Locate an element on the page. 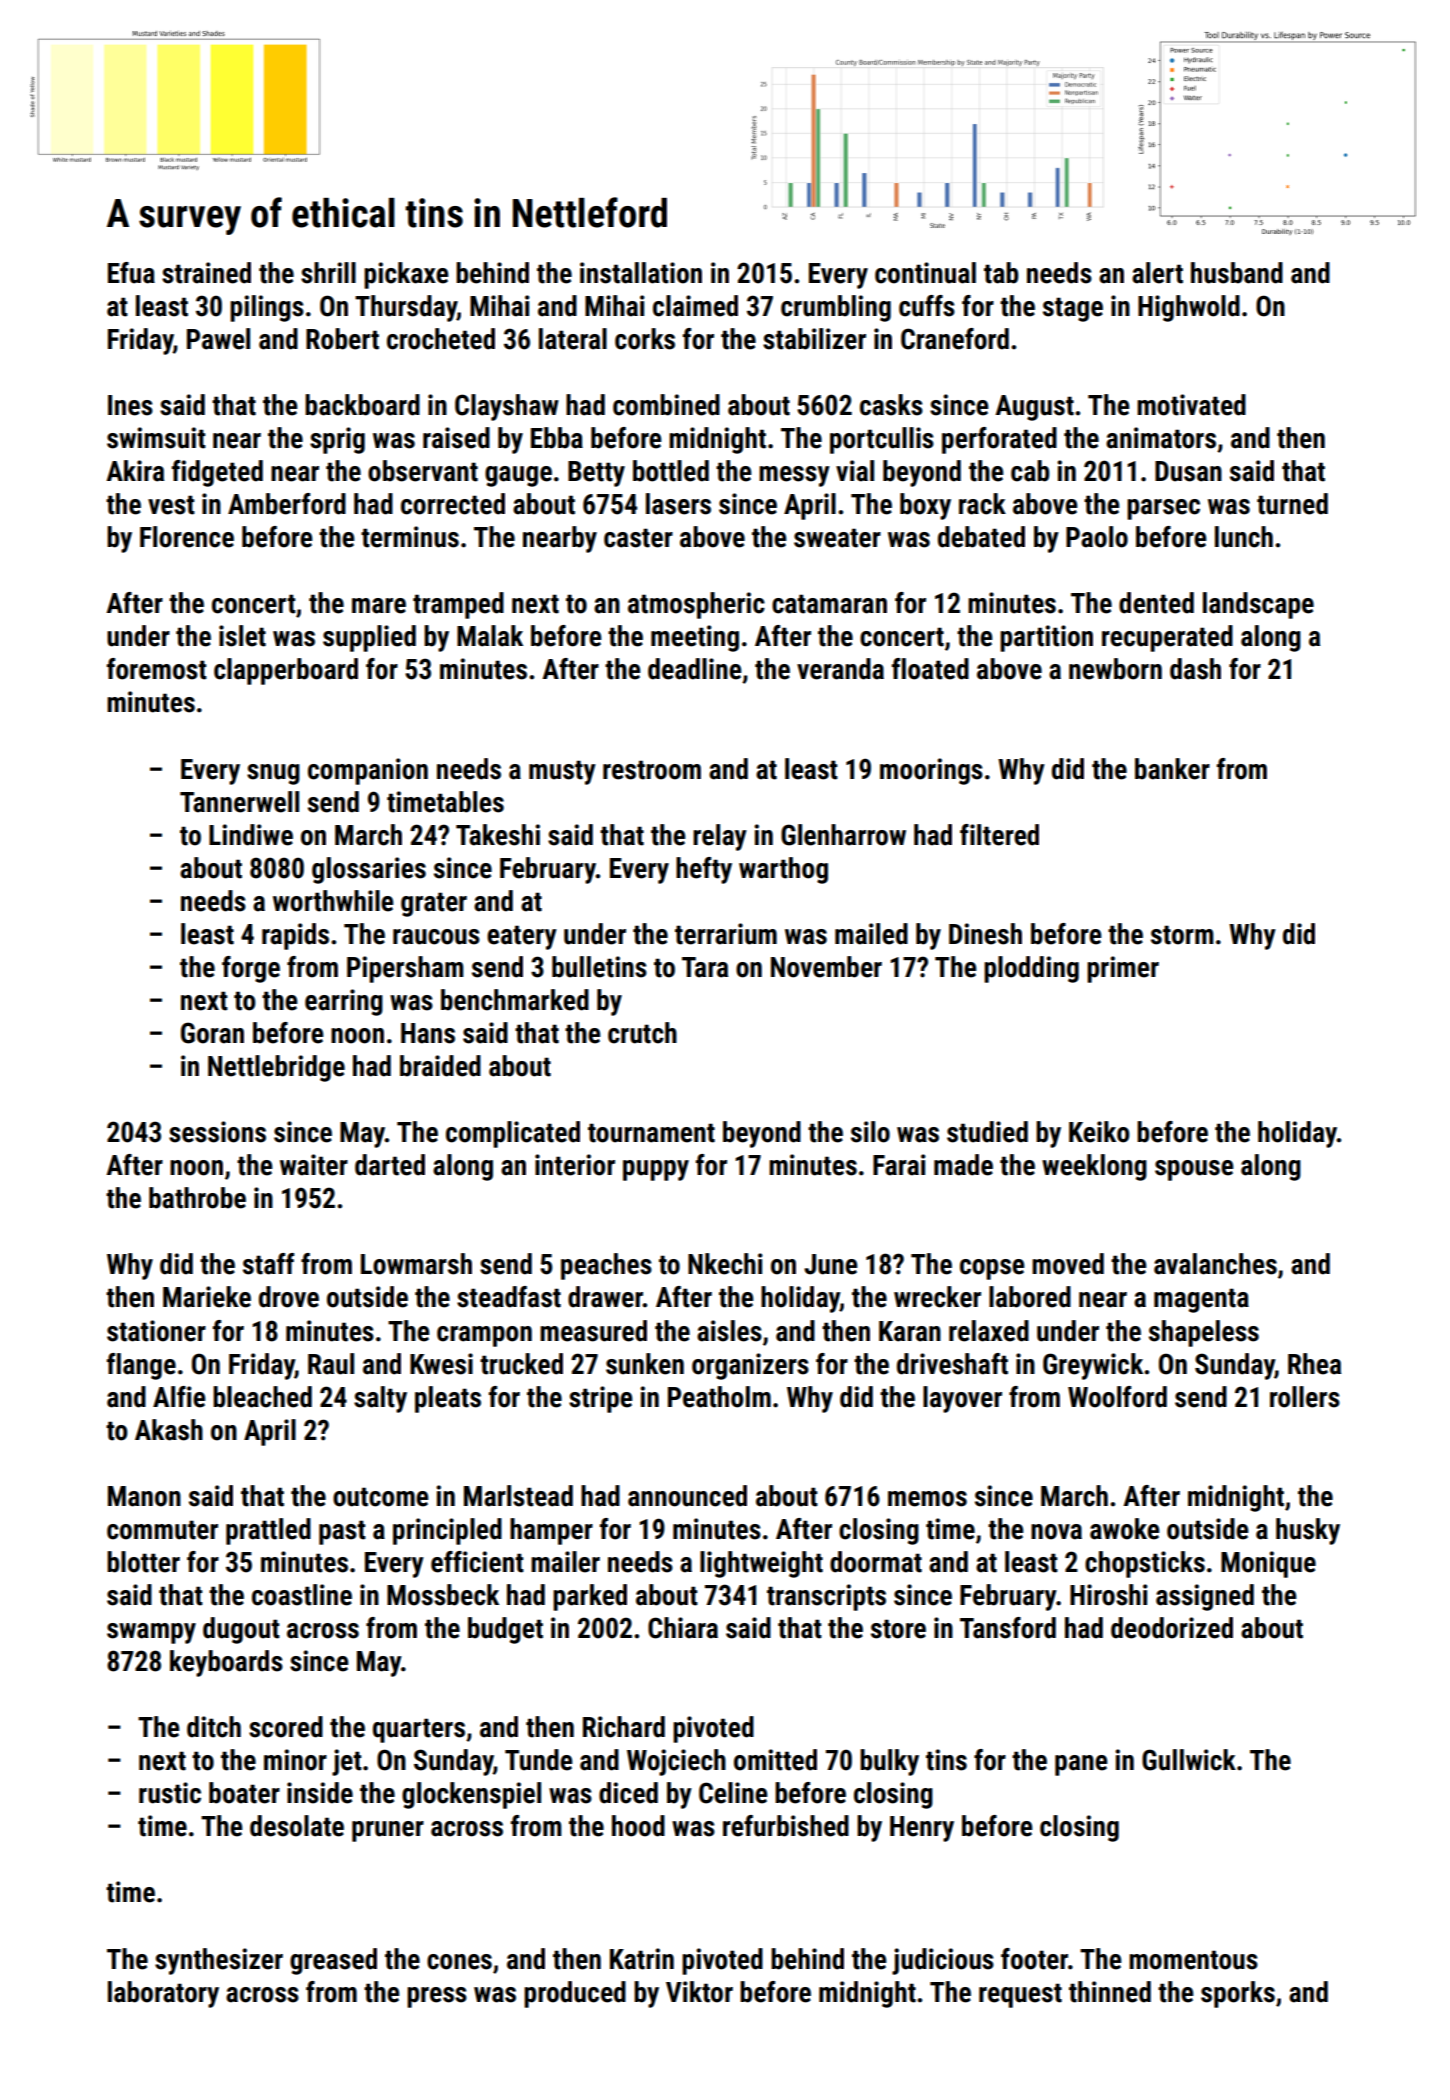 The image size is (1450, 2100). spouse is located at coordinates (1194, 1170).
